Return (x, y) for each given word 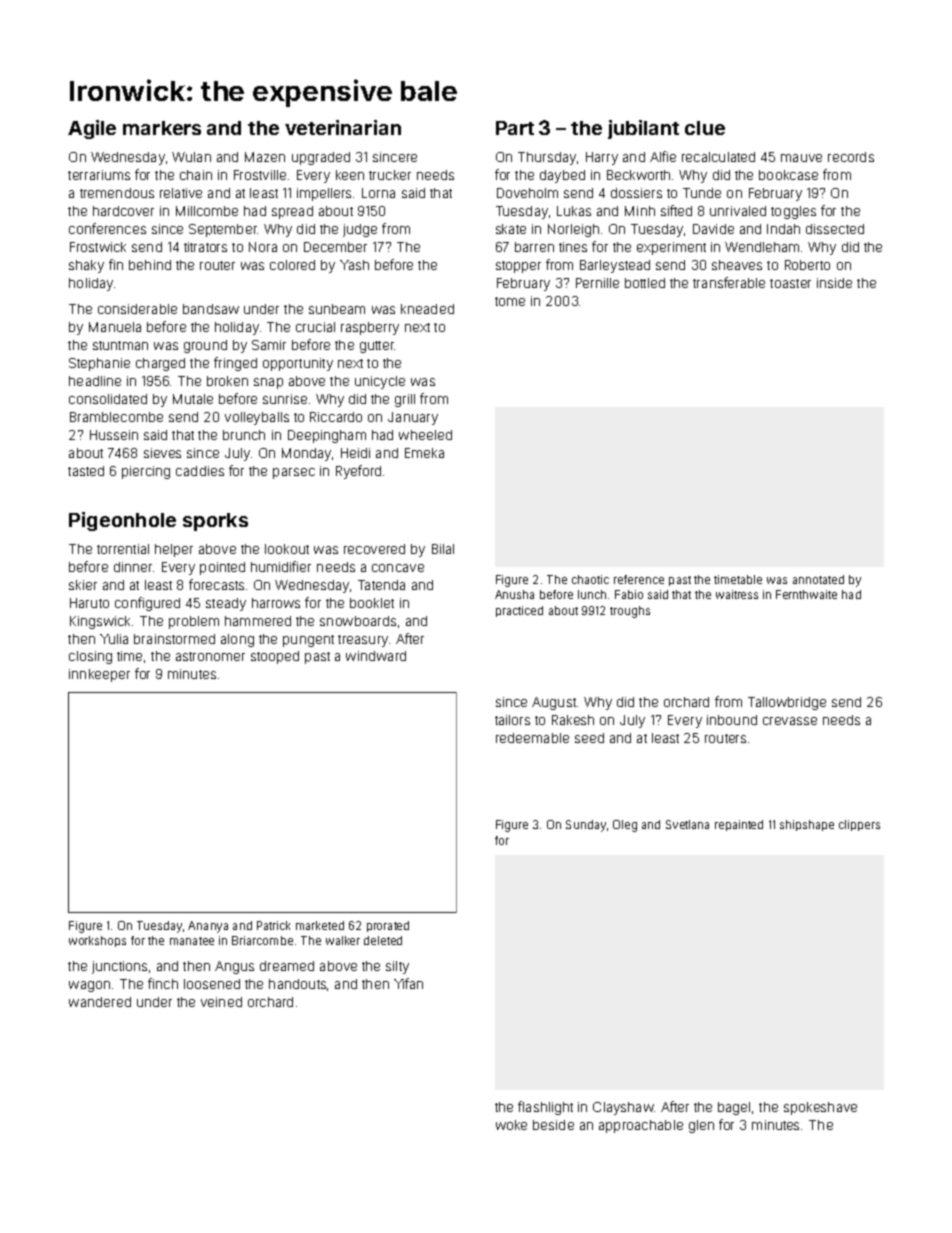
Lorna (378, 193)
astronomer (210, 656)
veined (221, 1002)
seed (589, 738)
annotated (818, 579)
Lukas (574, 211)
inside (834, 283)
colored (292, 265)
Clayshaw (623, 1108)
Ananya (208, 927)
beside (553, 1125)
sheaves (737, 265)
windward (376, 656)
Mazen (265, 157)
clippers (859, 825)
